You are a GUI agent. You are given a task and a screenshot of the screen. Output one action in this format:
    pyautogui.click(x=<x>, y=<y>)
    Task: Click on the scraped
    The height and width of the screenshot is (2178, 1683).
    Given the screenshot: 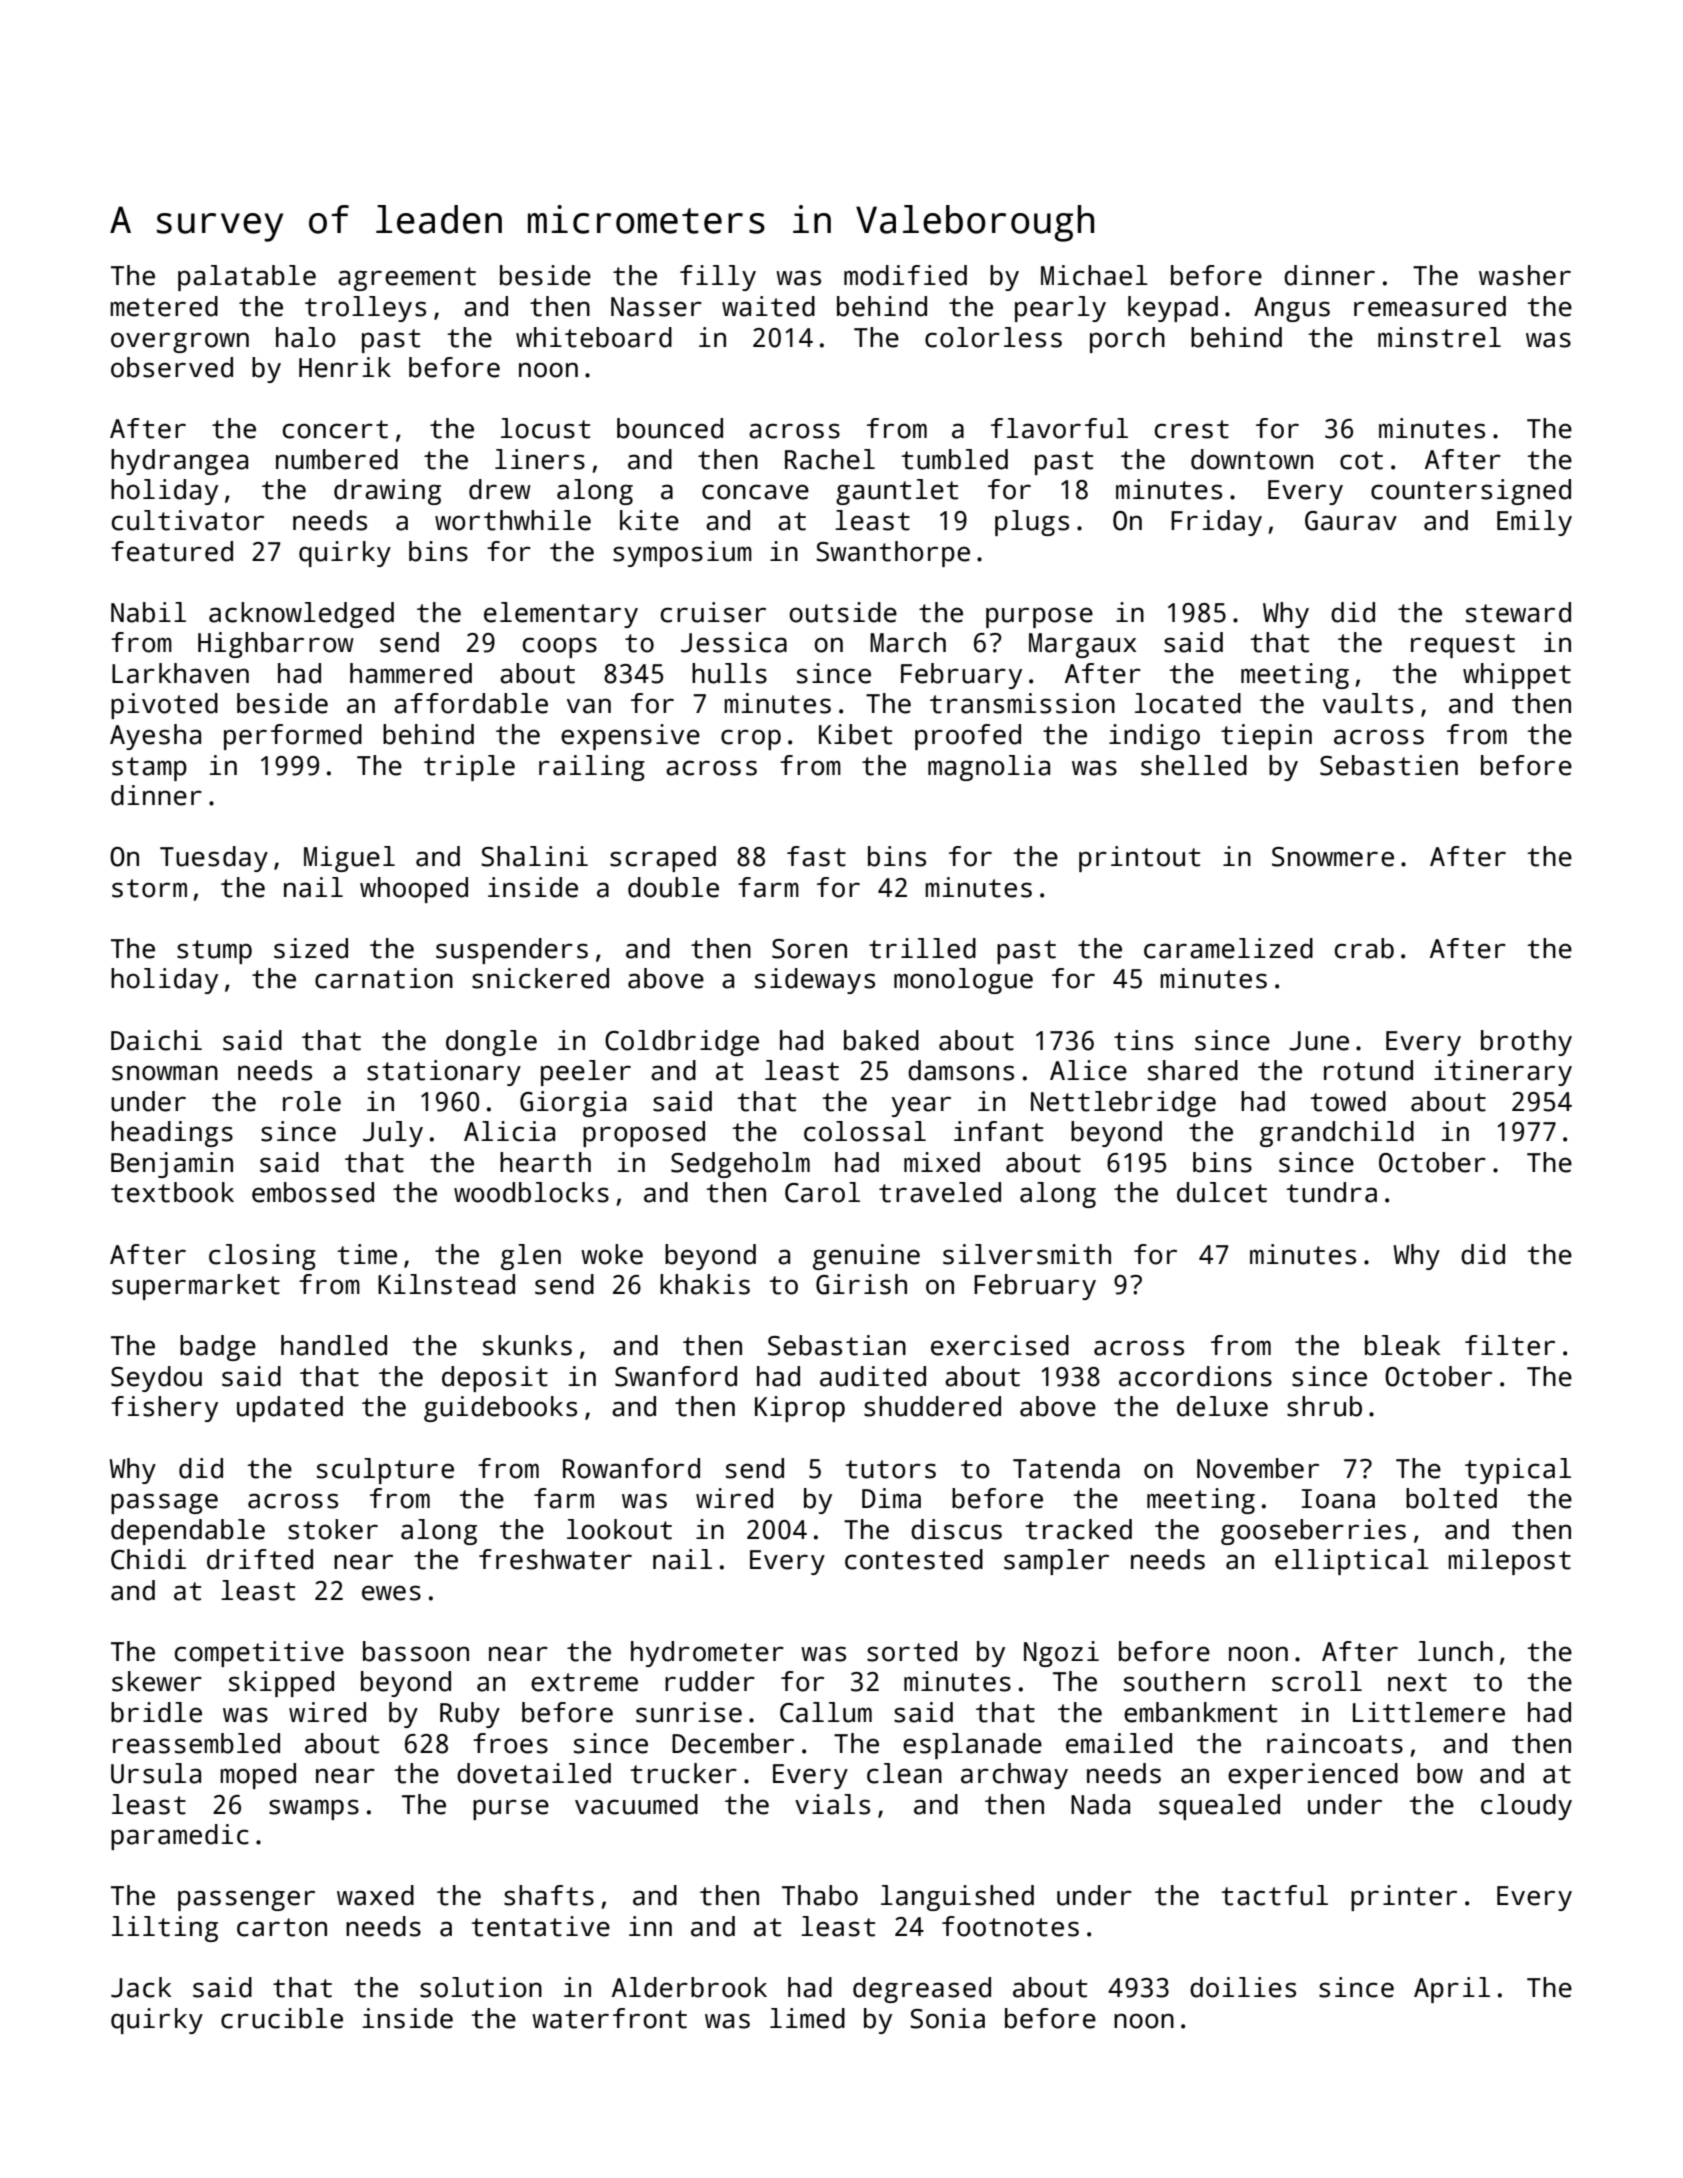 What is the action you would take?
    pyautogui.click(x=663, y=859)
